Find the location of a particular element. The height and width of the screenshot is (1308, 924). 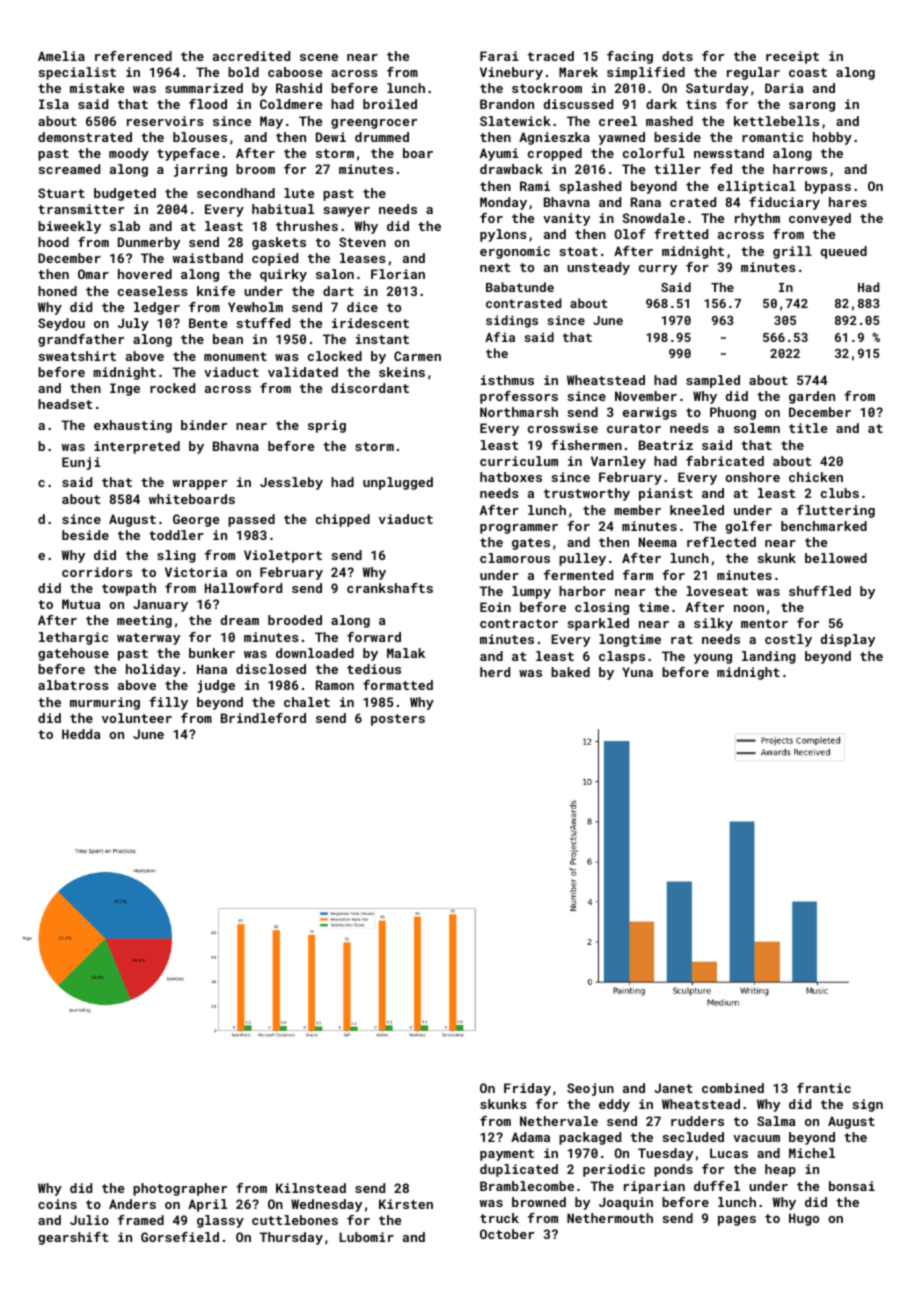

coins is located at coordinates (57, 1204).
